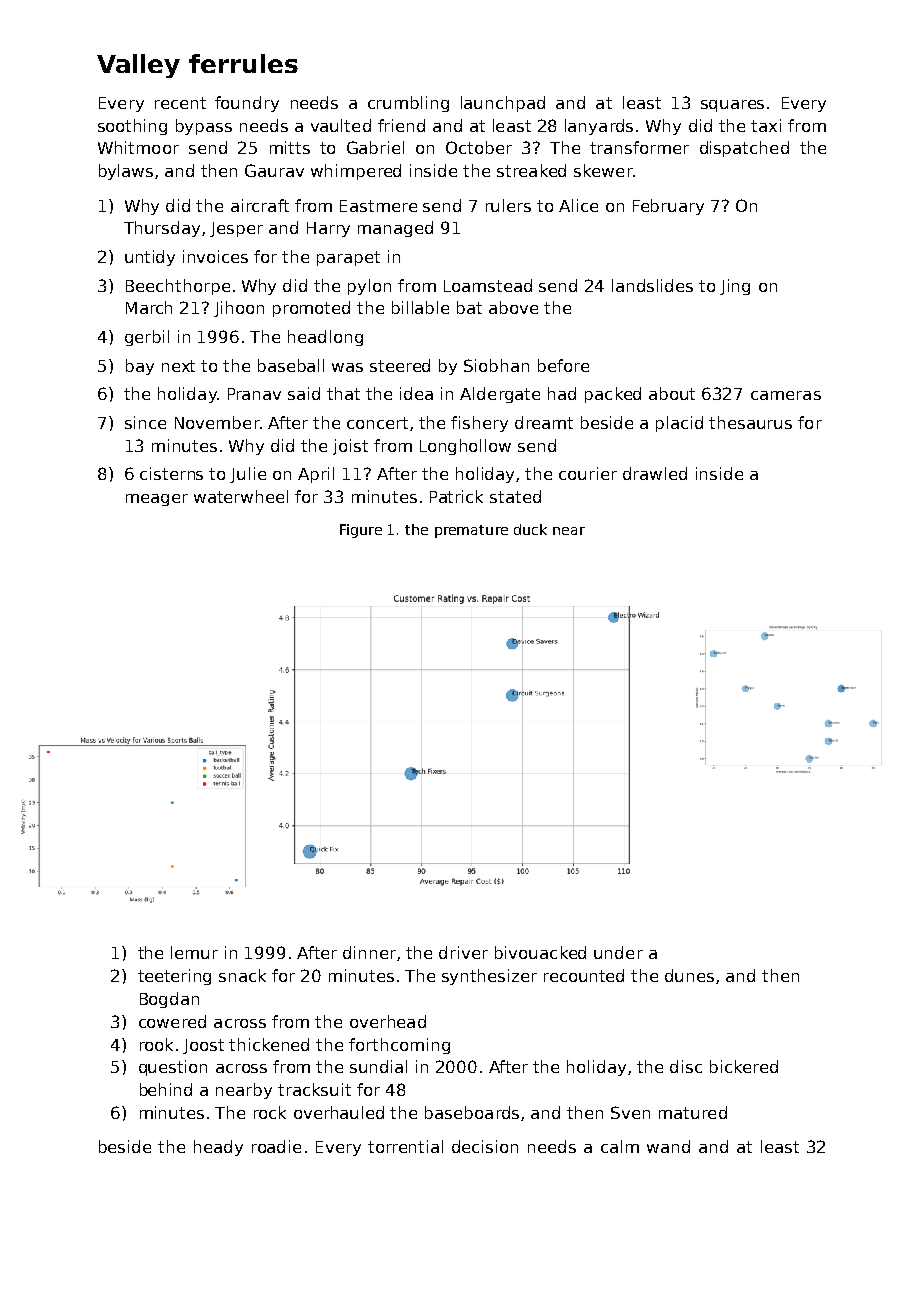 The width and height of the page is (924, 1314). I want to click on ferrules, so click(243, 63).
